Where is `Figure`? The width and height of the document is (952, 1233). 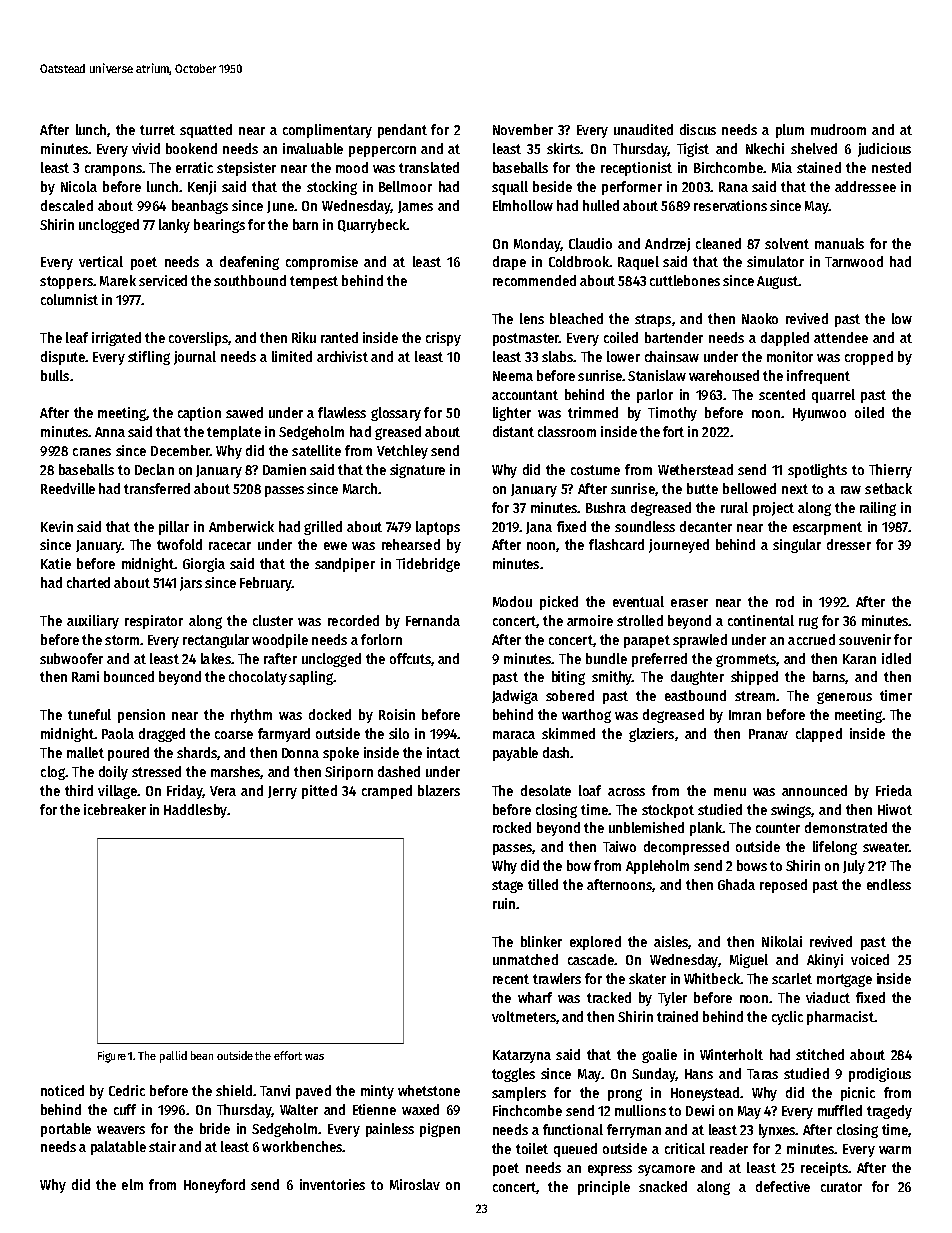 Figure is located at coordinates (112, 1057).
